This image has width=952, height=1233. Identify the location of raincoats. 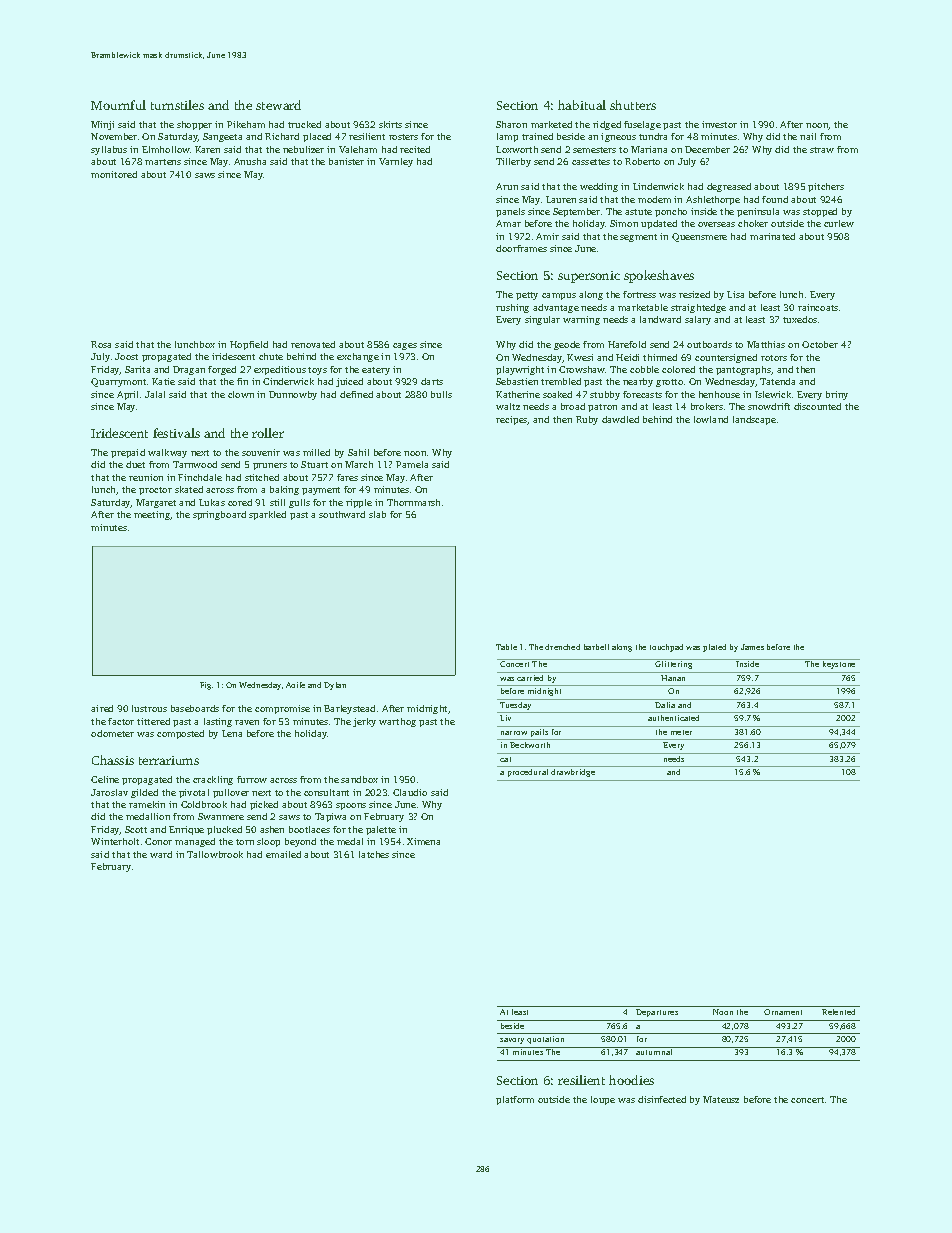
(818, 307).
